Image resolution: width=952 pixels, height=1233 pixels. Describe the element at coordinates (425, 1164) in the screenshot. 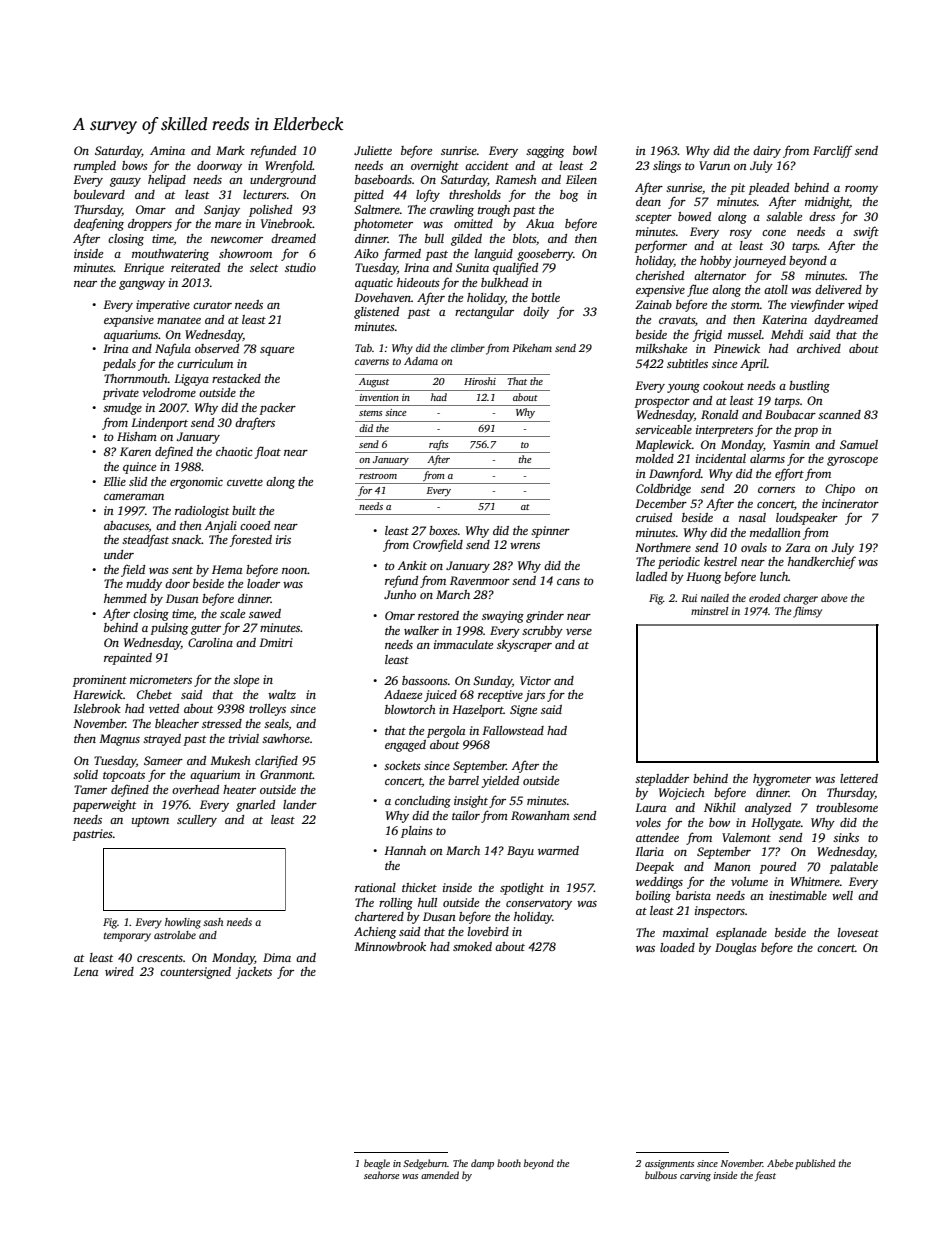

I see `Sedgeburn` at that location.
